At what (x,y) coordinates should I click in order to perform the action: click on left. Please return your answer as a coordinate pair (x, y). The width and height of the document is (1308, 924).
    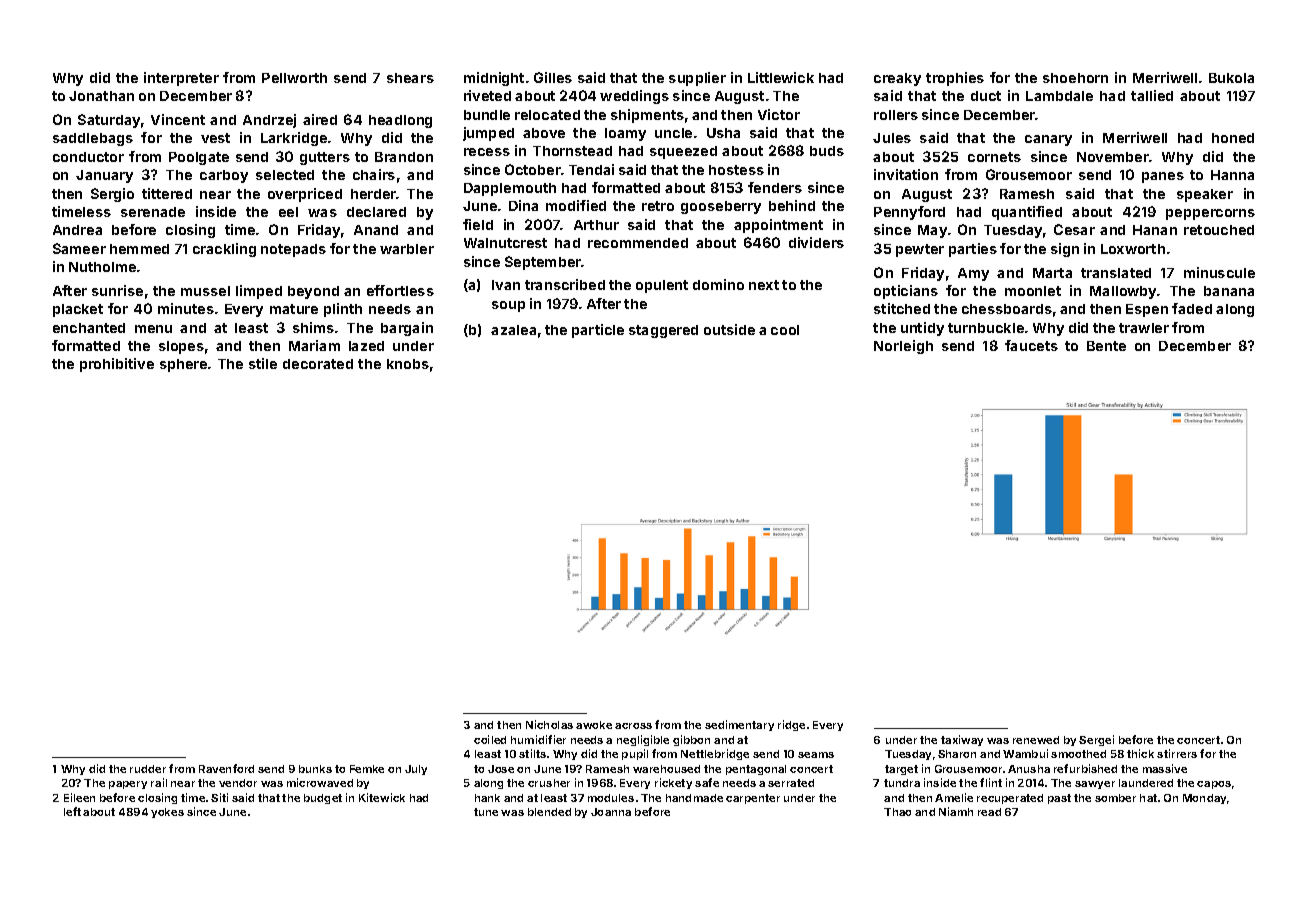
    Looking at the image, I should click on (72, 811).
